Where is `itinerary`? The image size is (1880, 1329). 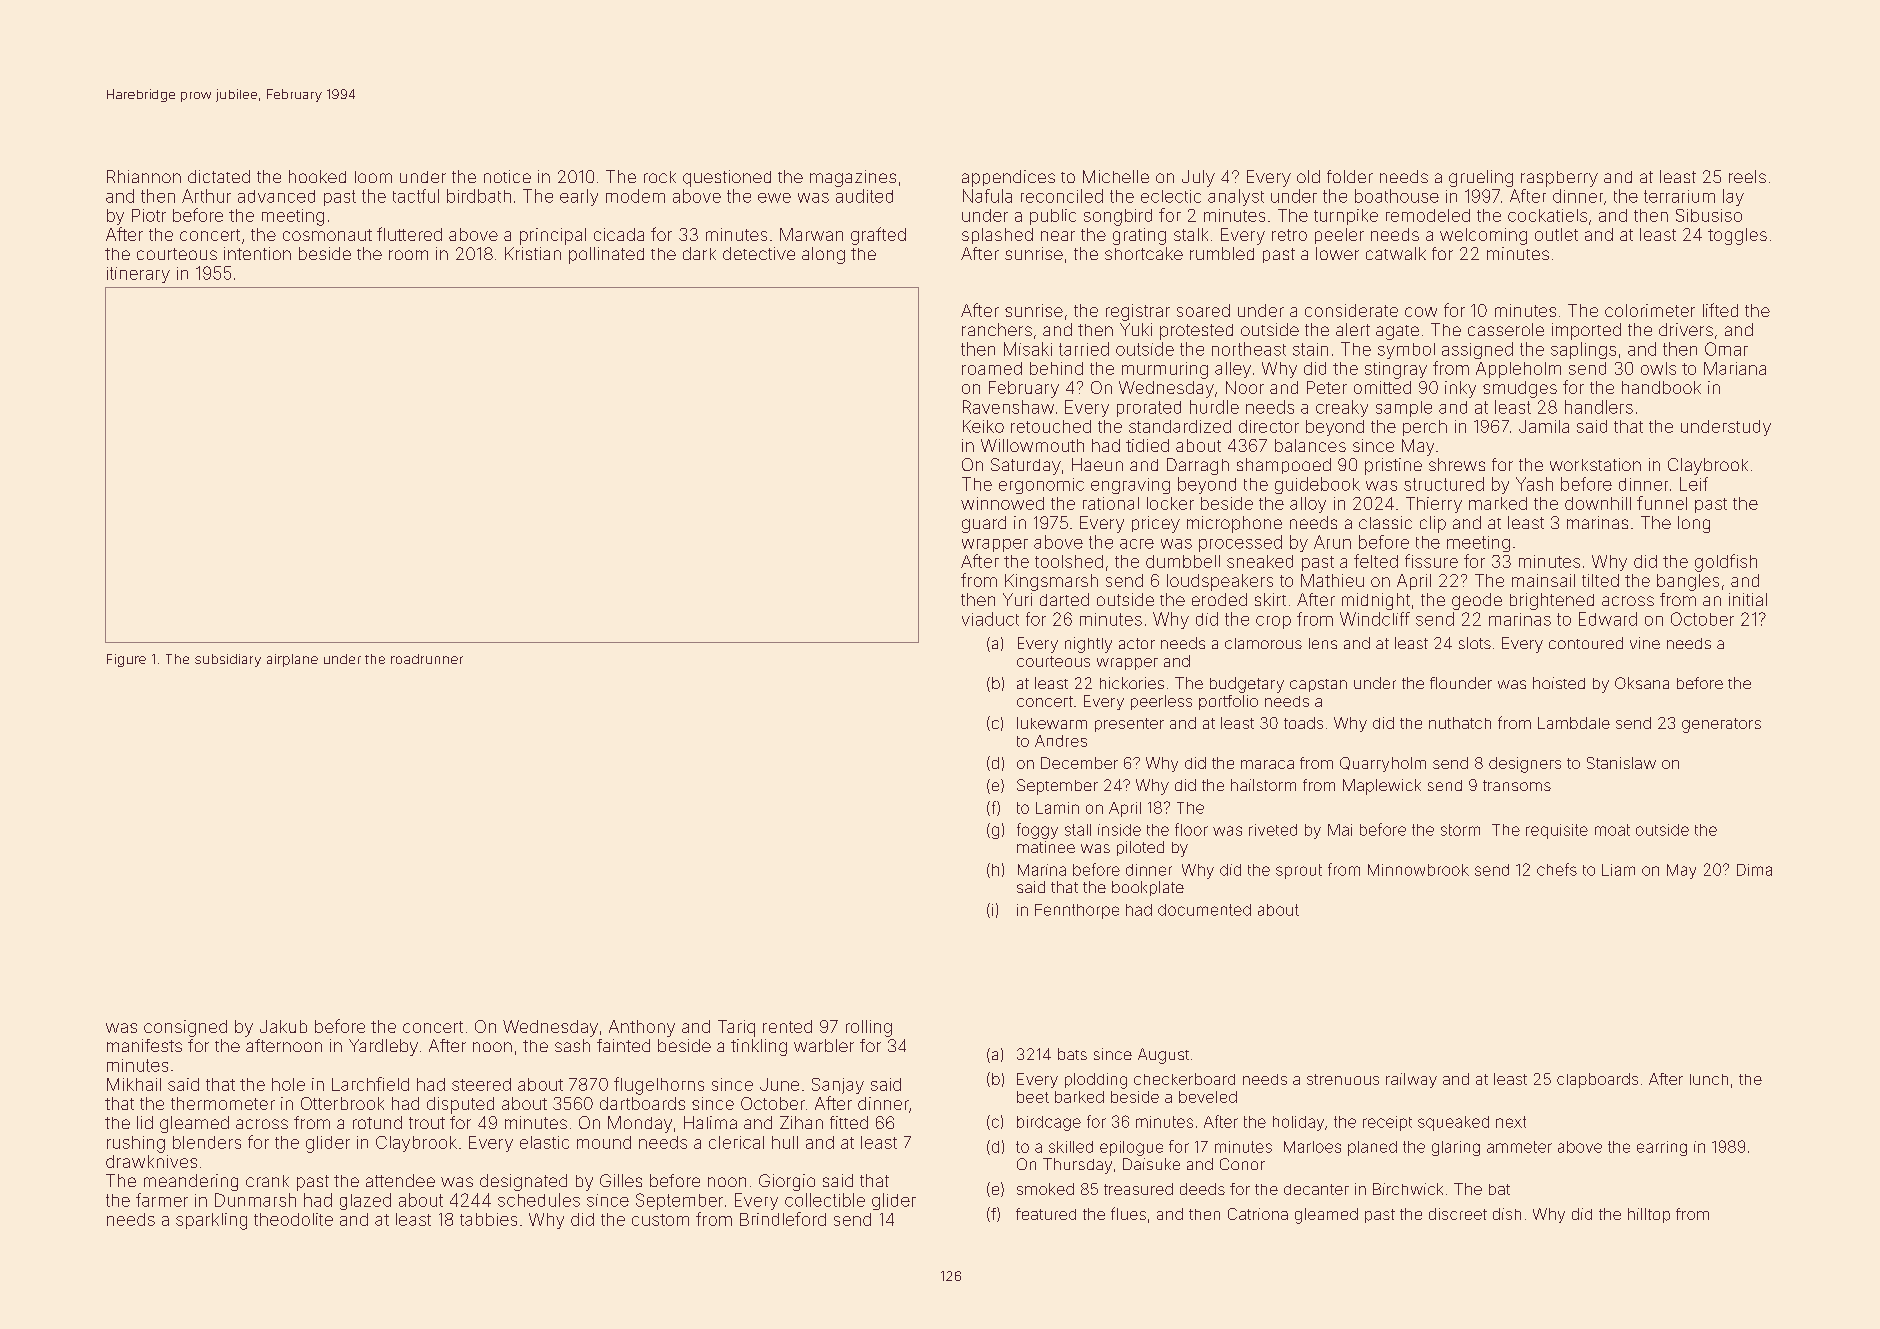 itinerary is located at coordinates (138, 275).
